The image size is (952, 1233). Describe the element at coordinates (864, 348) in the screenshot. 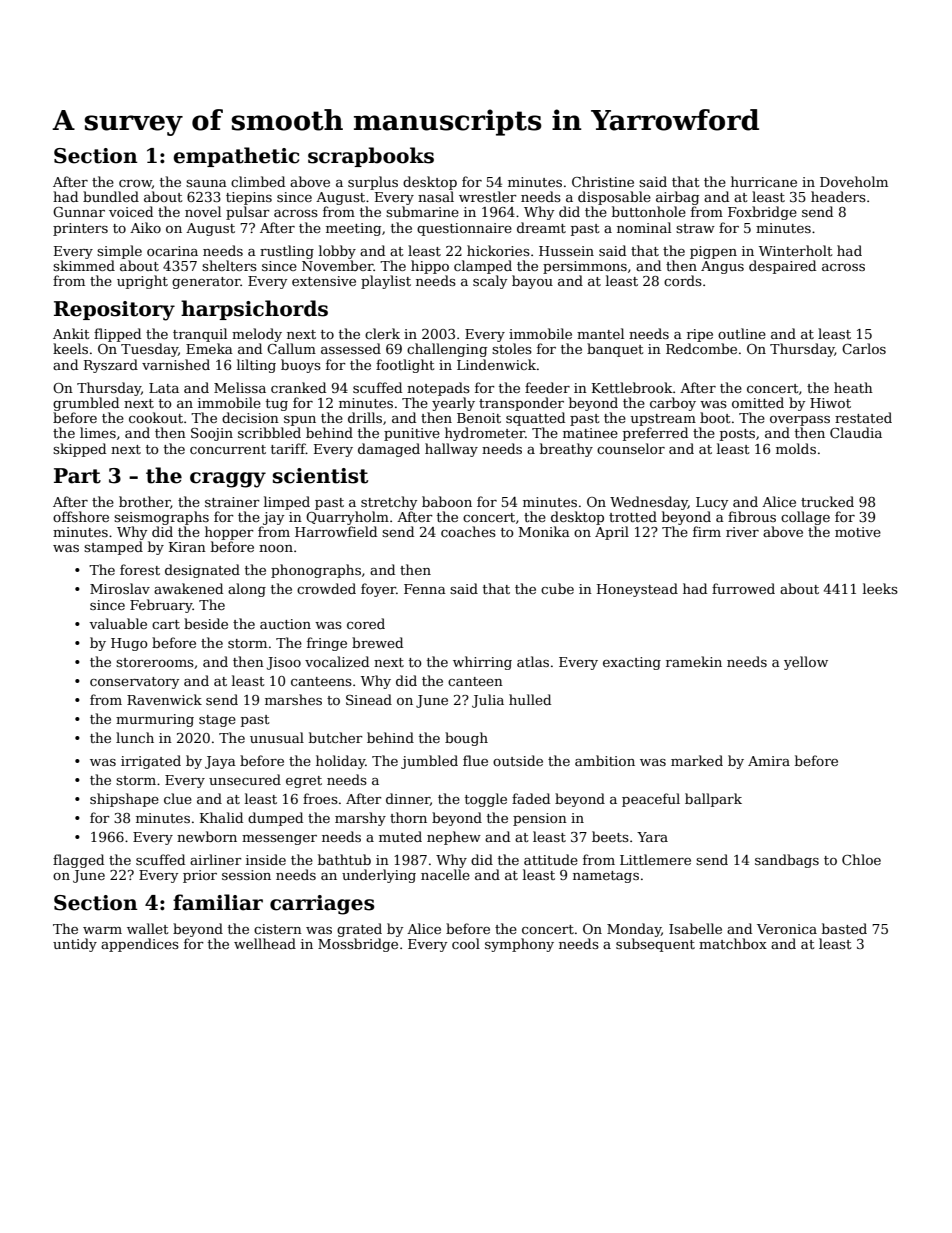

I see `Carlos` at that location.
